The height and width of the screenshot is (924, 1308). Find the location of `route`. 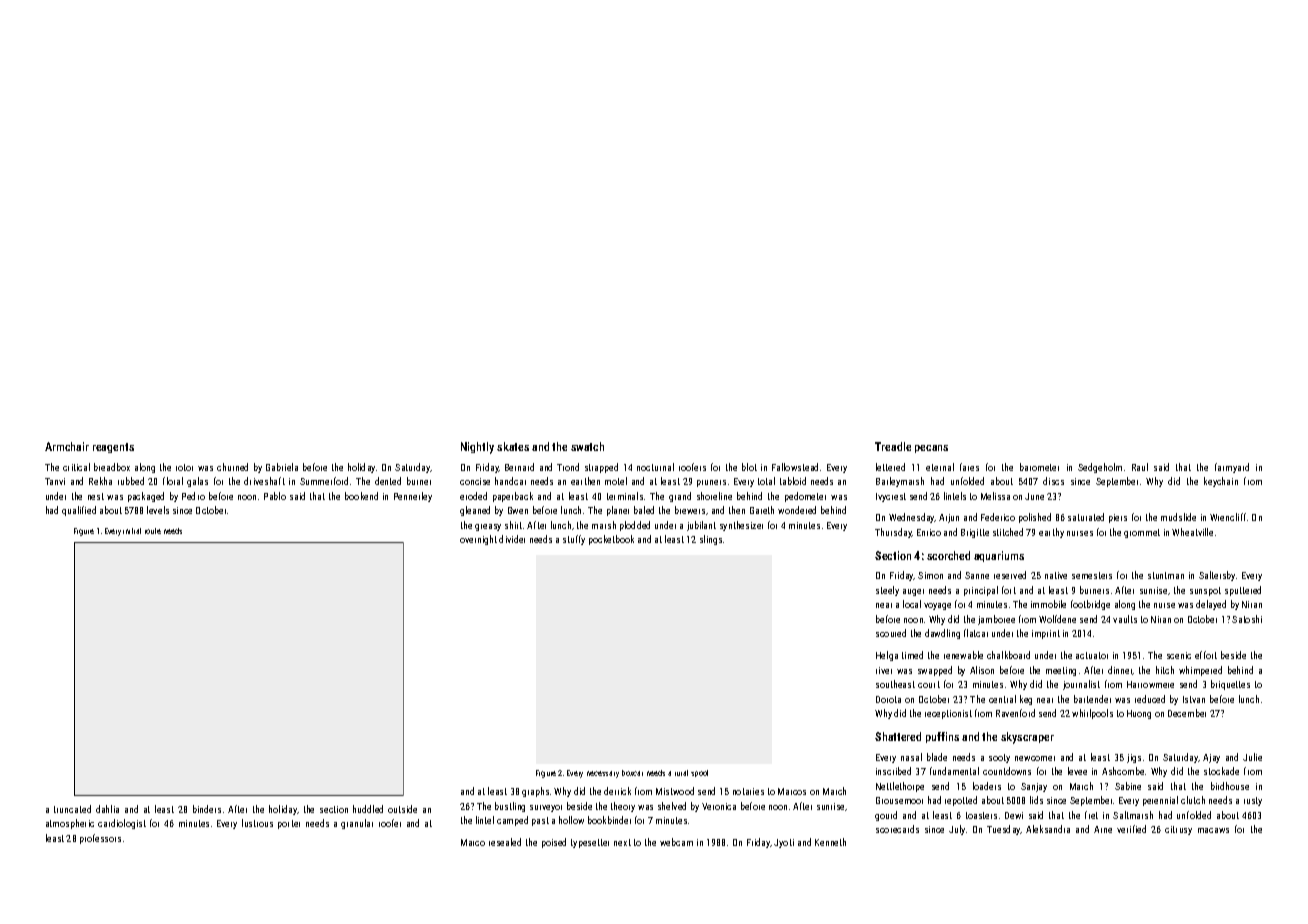

route is located at coordinates (153, 531).
